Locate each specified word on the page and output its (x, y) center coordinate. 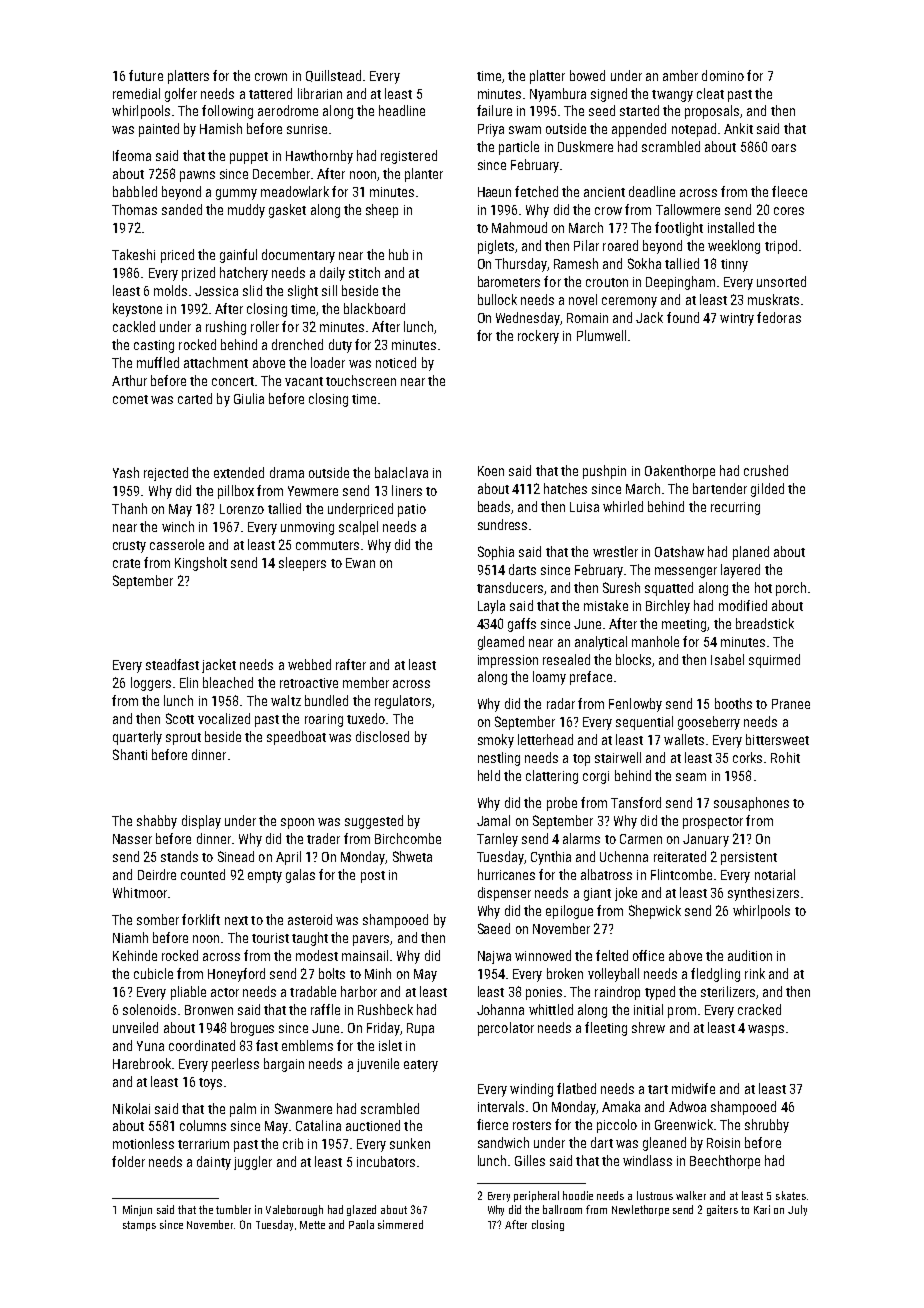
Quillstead (333, 76)
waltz (286, 700)
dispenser (504, 894)
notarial (775, 874)
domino (723, 75)
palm (243, 1110)
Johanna (500, 1009)
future (146, 75)
